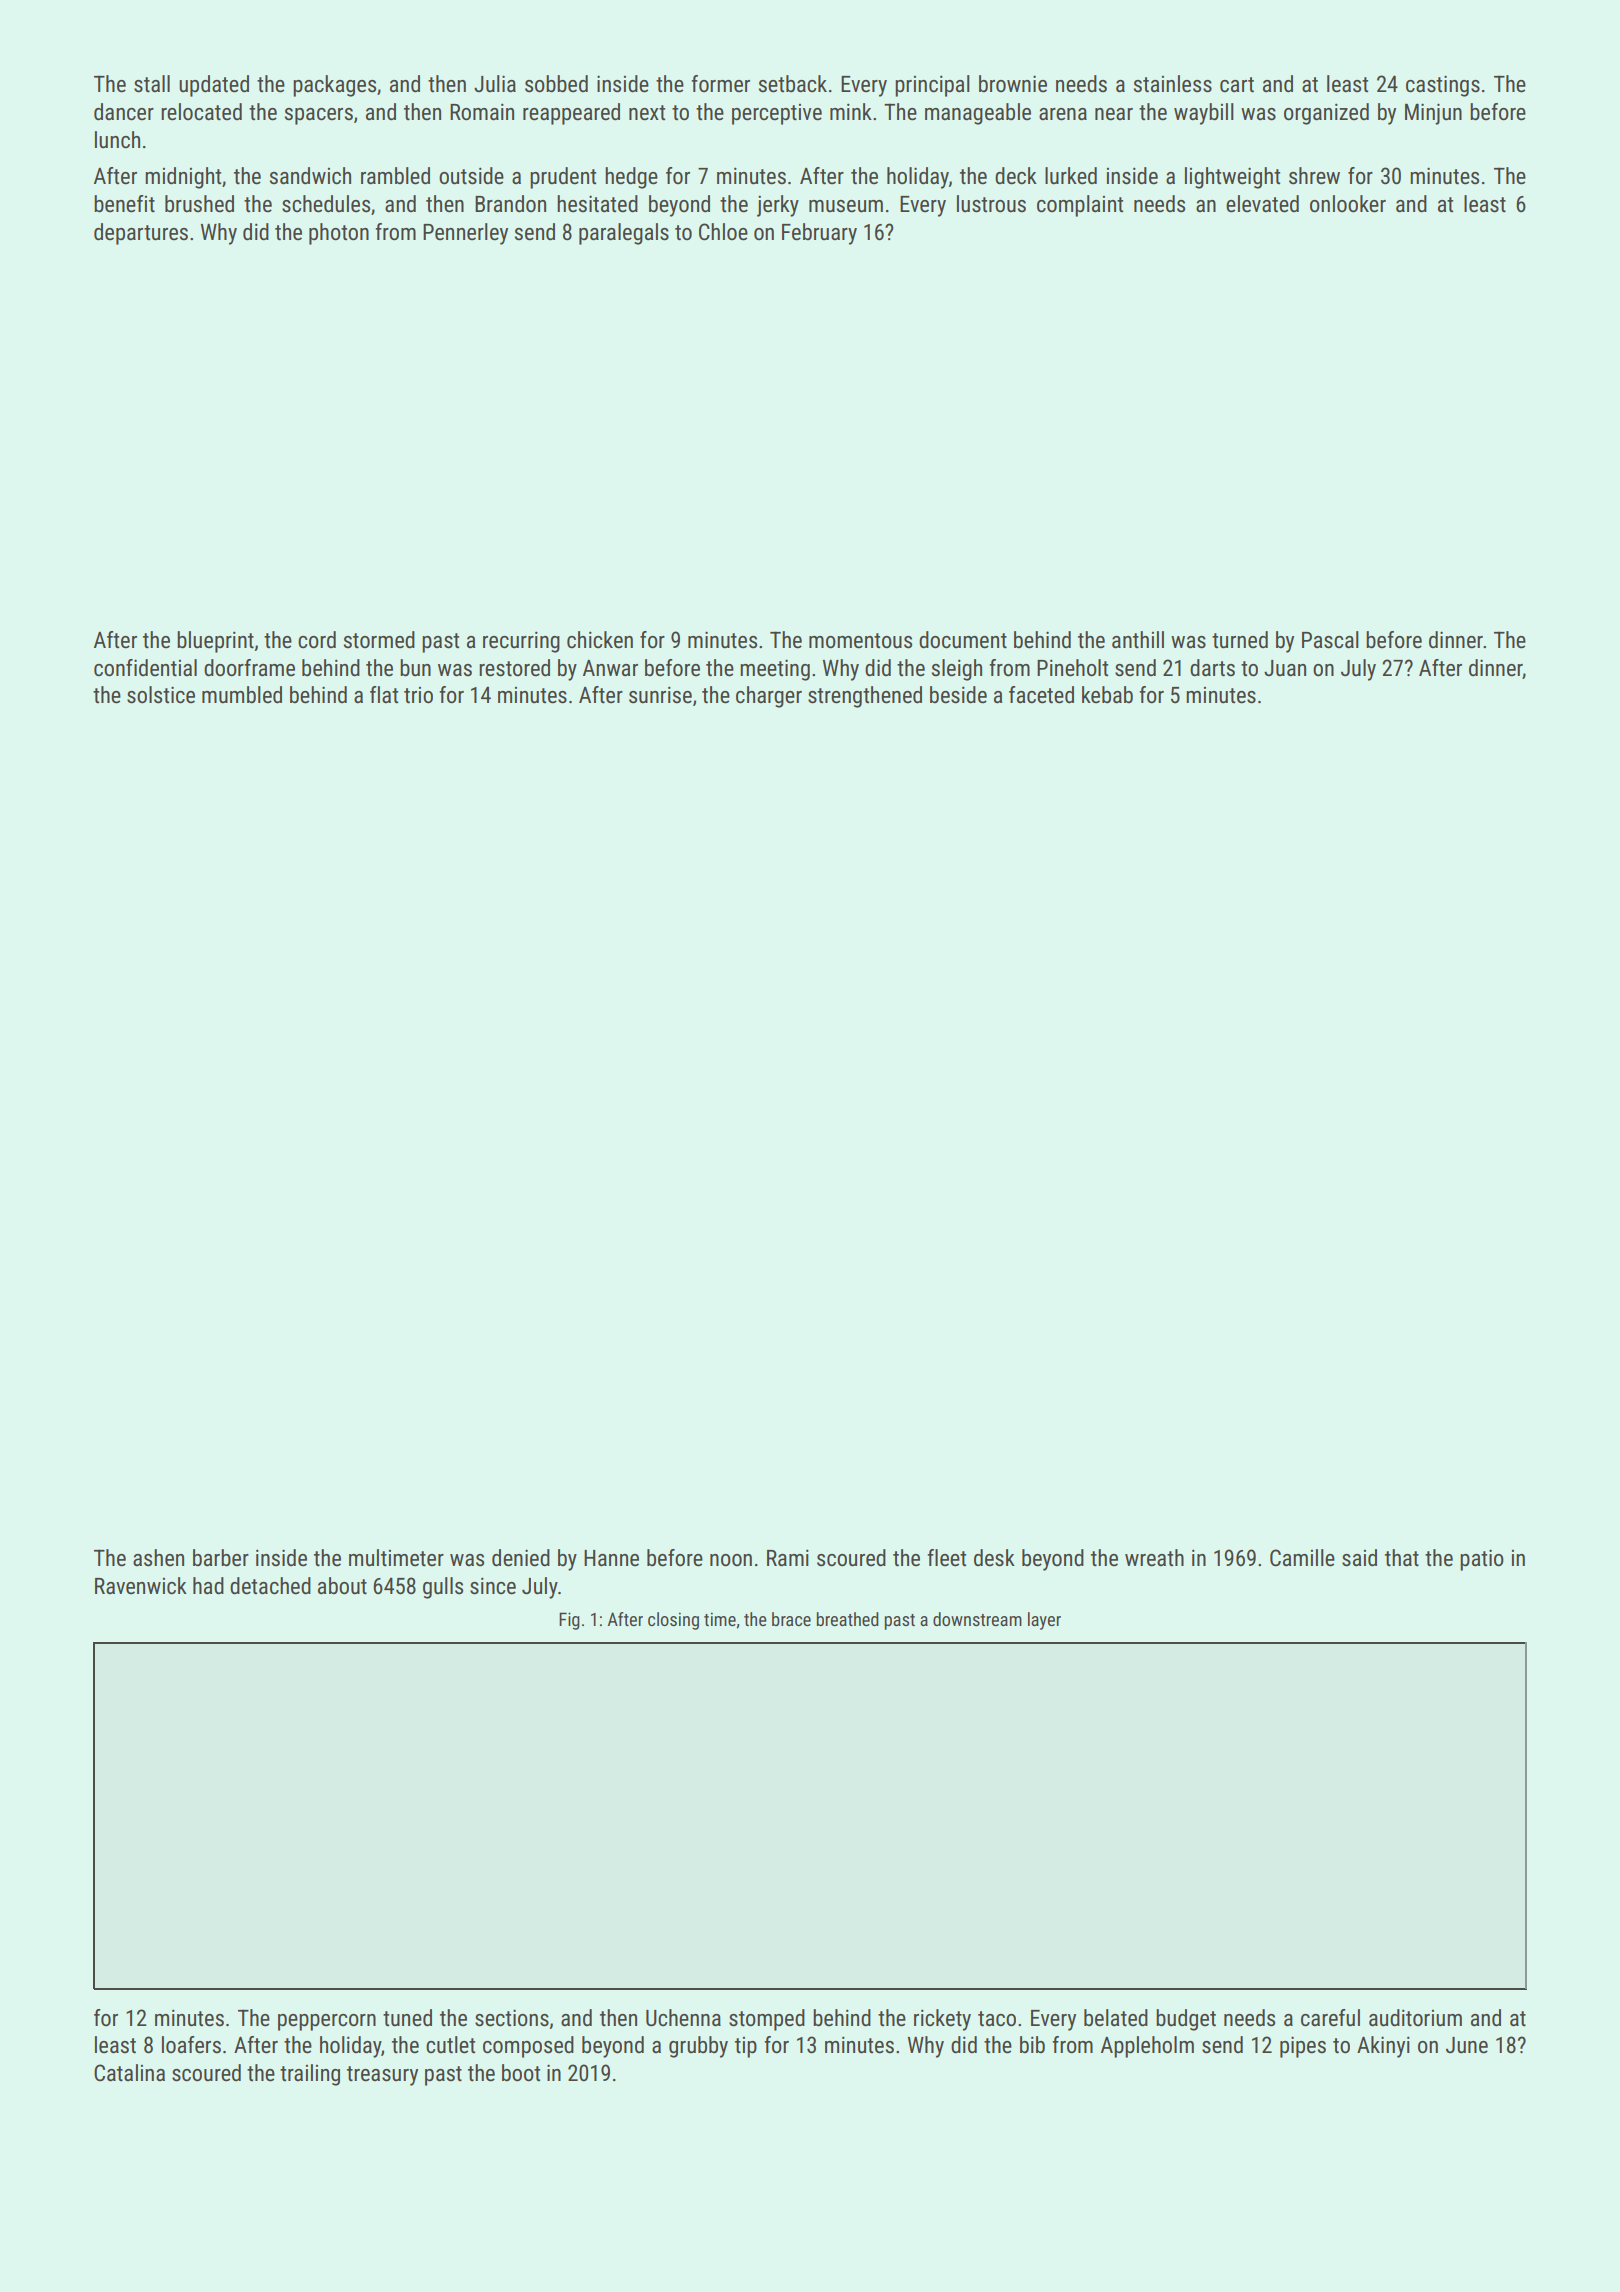 Image resolution: width=1620 pixels, height=2292 pixels. I want to click on solstice, so click(161, 695).
